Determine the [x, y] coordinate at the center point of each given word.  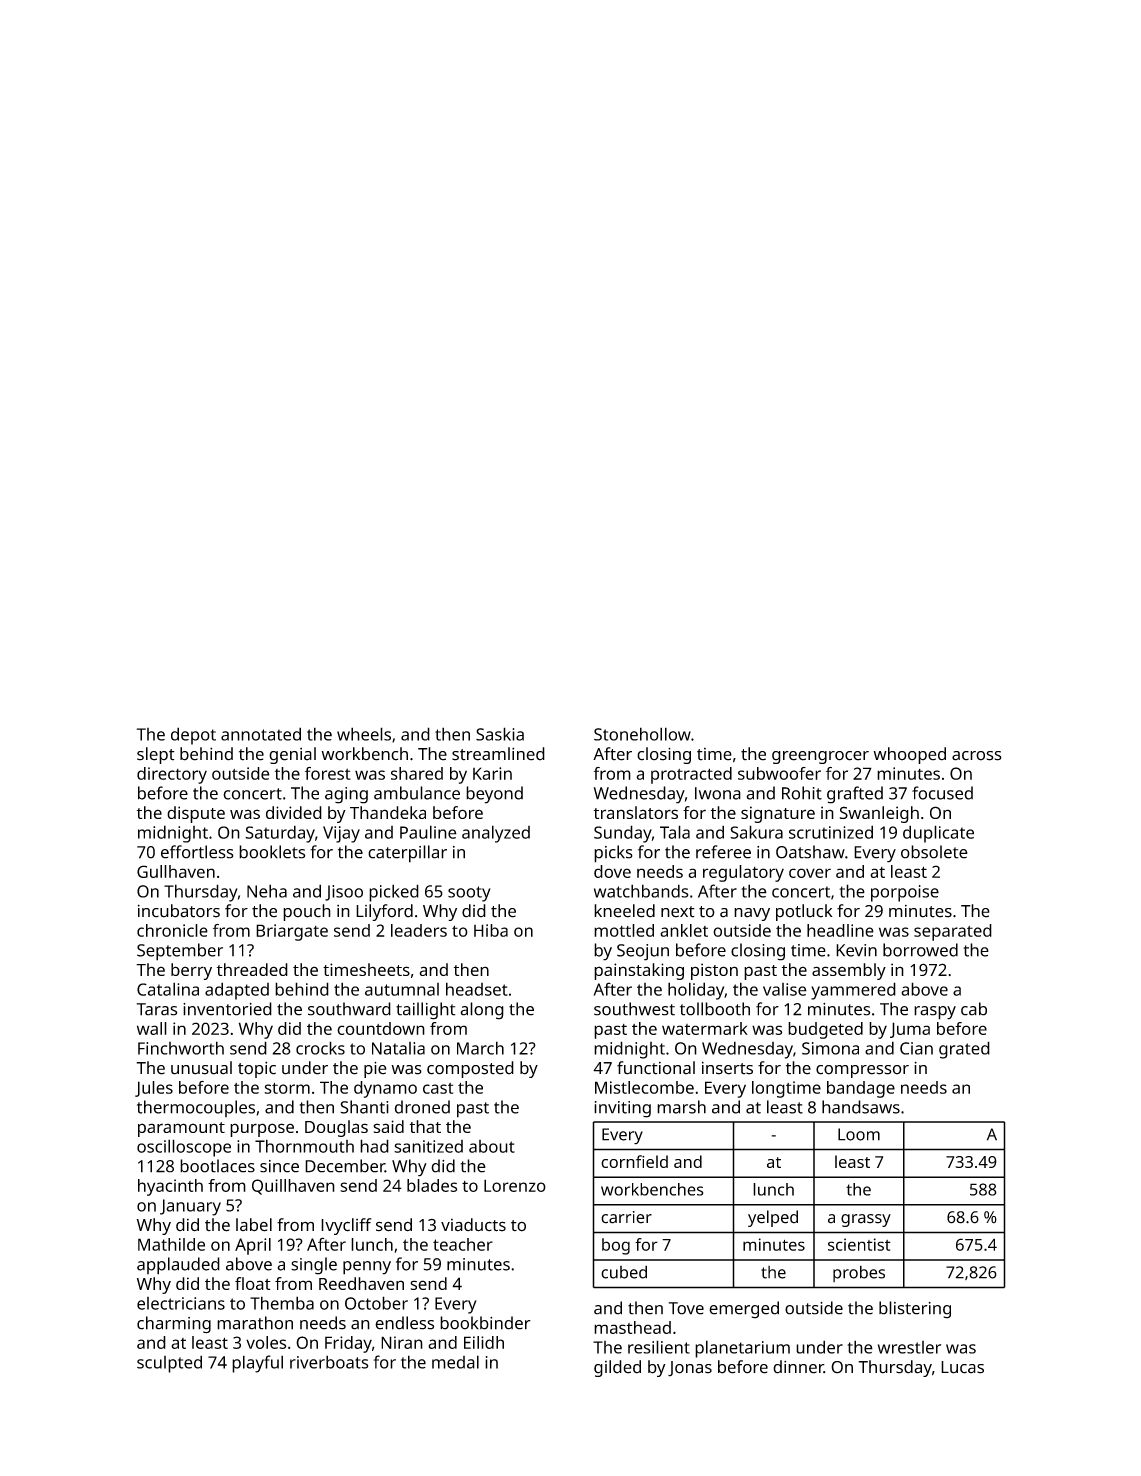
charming [174, 1325]
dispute [196, 814]
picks [613, 854]
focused [942, 793]
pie [375, 1069]
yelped [773, 1218]
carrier [626, 1217]
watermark [705, 1028]
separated [953, 932]
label [254, 1225]
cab [974, 1009]
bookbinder [485, 1323]
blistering [915, 1310]
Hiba [491, 930]
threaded [252, 969]
